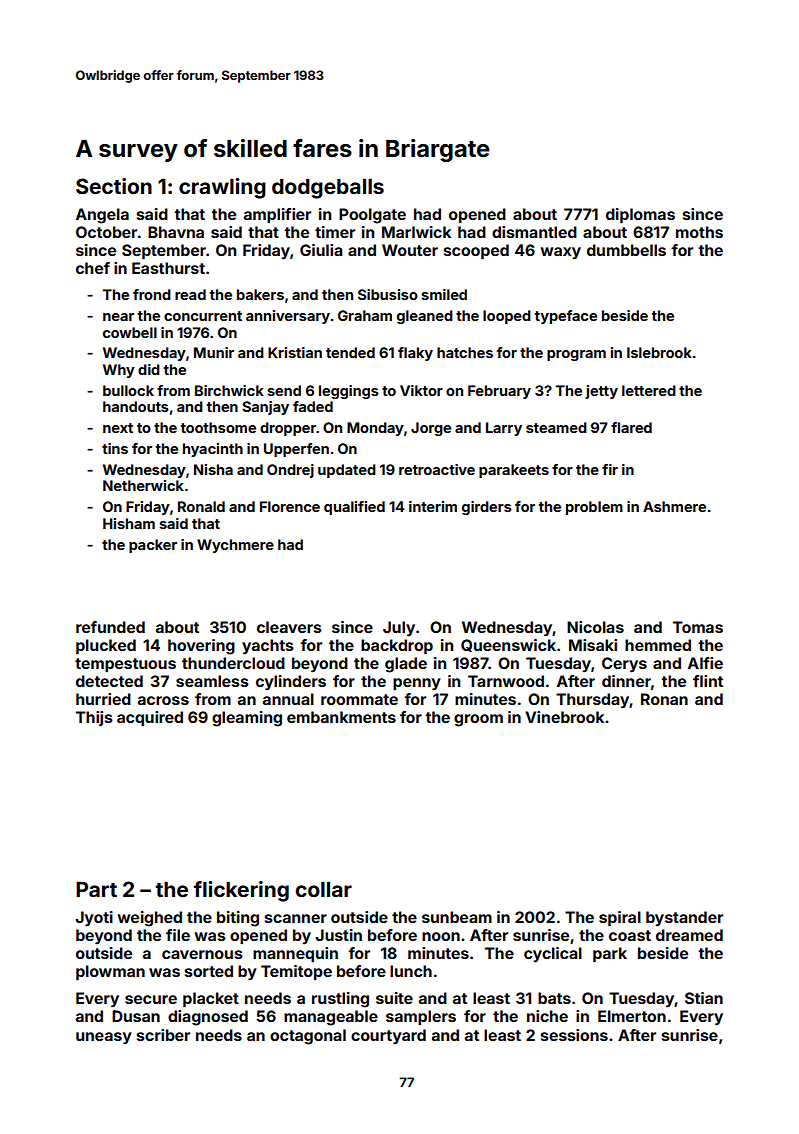  What do you see at coordinates (350, 352) in the image?
I see `tended` at bounding box center [350, 352].
